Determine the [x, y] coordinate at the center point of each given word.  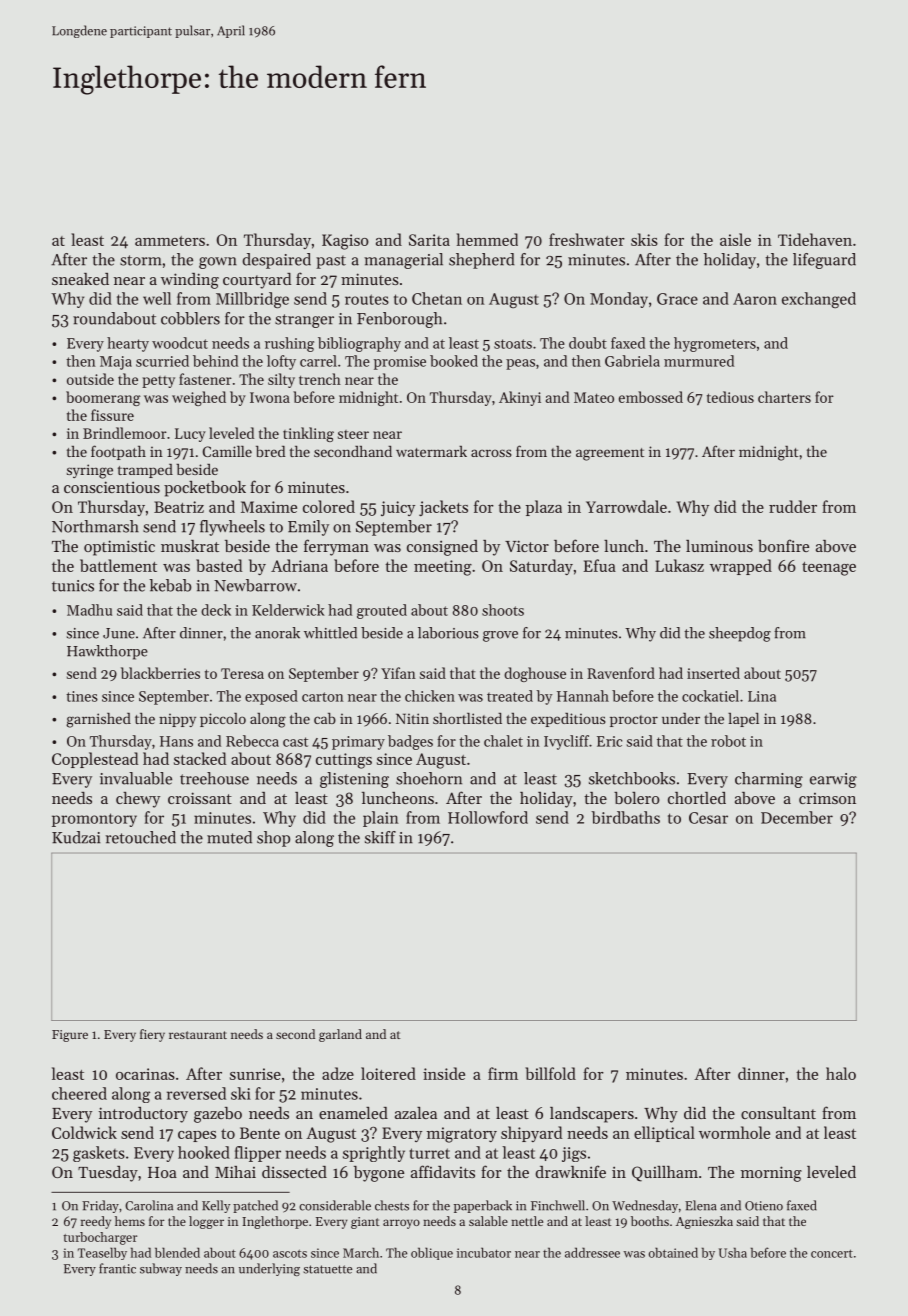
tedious [730, 397]
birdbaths [625, 817]
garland [340, 1035]
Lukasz [679, 565]
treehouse [214, 778]
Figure [70, 1036]
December [797, 817]
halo [841, 1073]
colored [329, 506]
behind [215, 361]
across [491, 453]
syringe [90, 471]
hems [130, 1221]
